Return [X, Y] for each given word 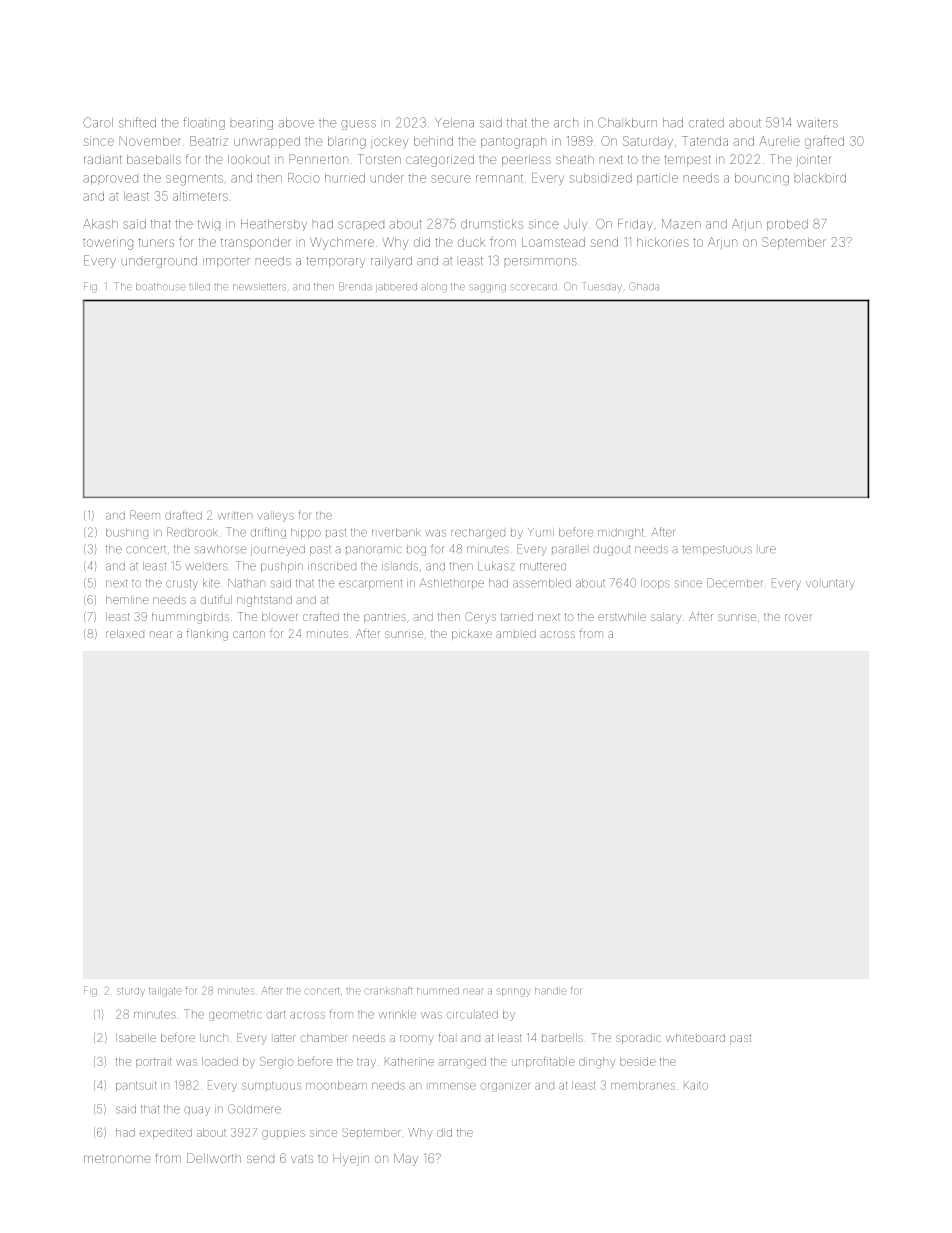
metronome [117, 1159]
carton [249, 634]
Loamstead [553, 242]
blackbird [820, 178]
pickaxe [472, 634]
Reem [145, 515]
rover [798, 617]
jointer [813, 161]
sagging [487, 288]
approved [110, 180]
